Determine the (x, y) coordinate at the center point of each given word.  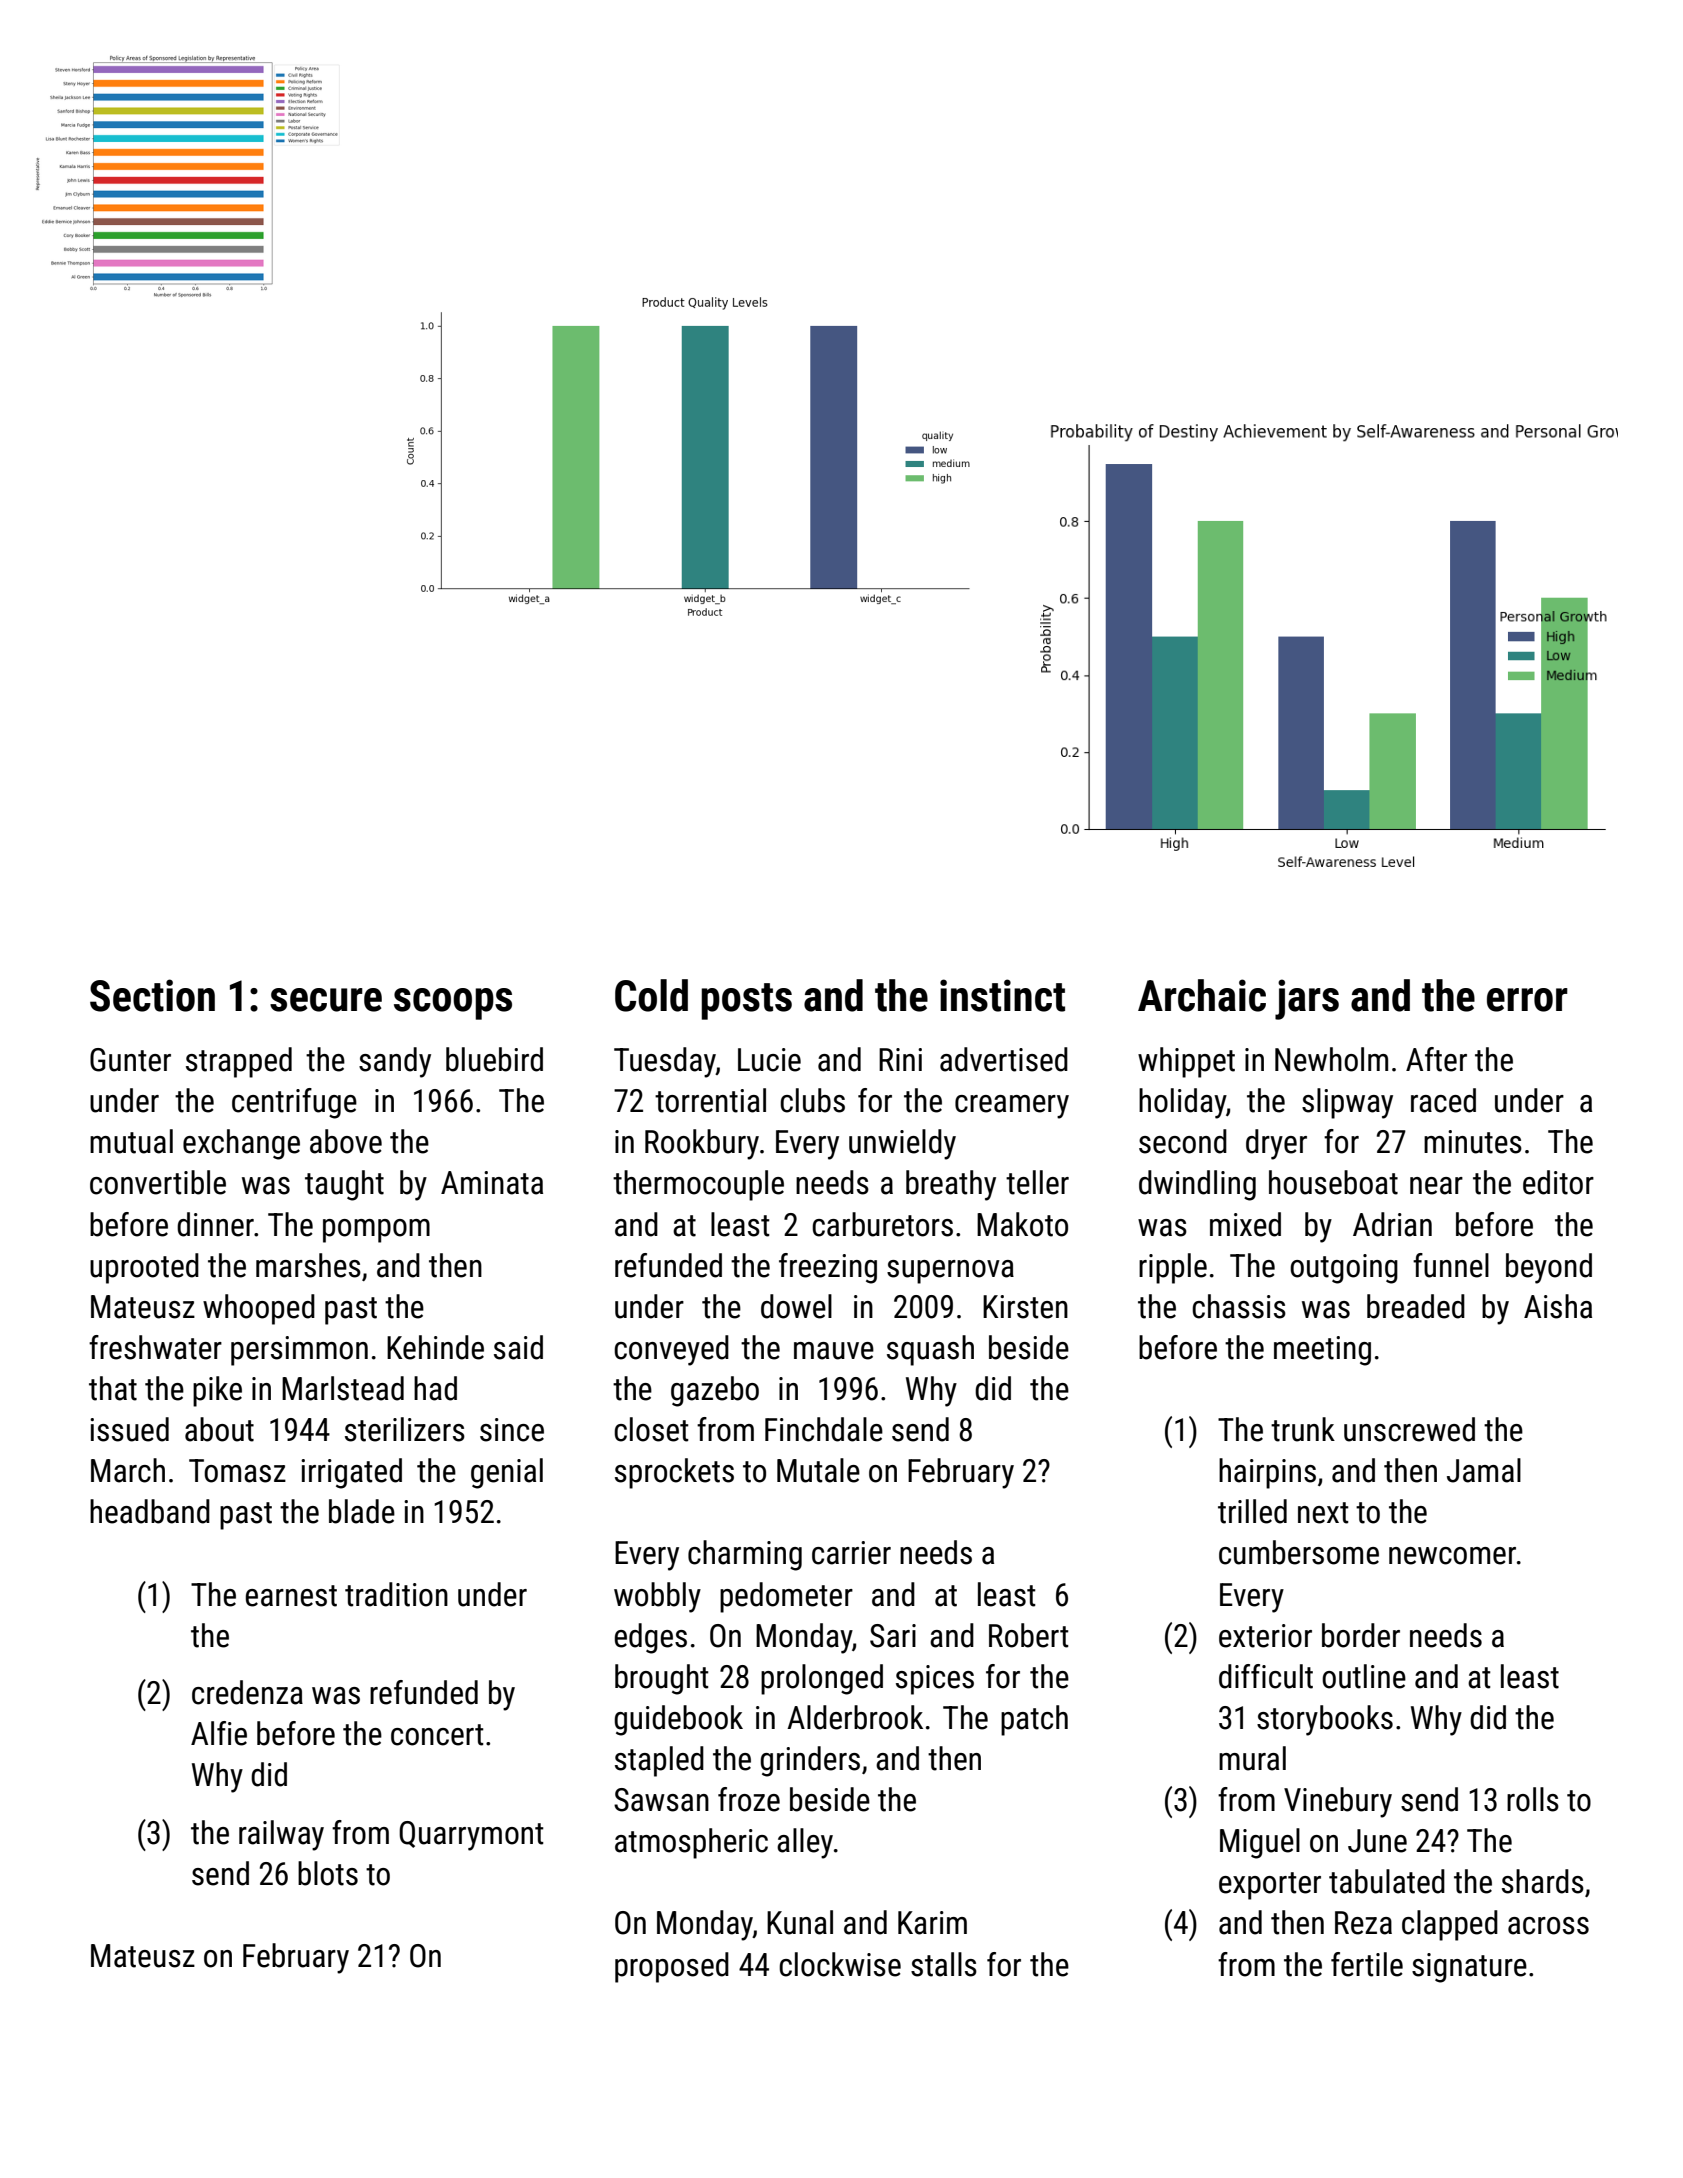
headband (150, 1511)
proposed (672, 1967)
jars (1307, 999)
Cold (651, 995)
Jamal (1484, 1470)
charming (745, 1555)
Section (152, 995)
